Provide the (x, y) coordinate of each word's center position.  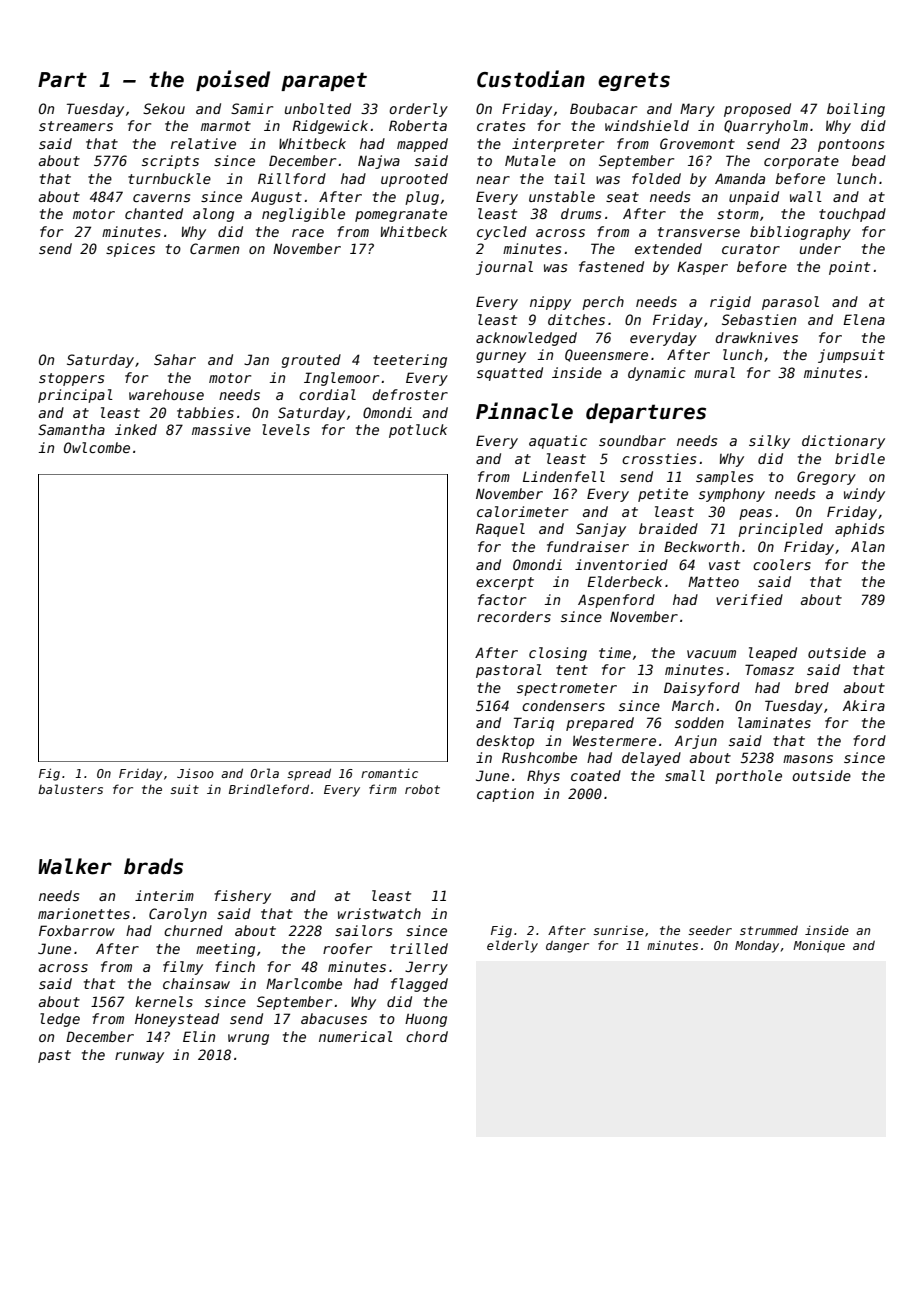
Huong (426, 1020)
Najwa (379, 162)
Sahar (175, 359)
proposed (757, 110)
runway (139, 1057)
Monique (819, 947)
